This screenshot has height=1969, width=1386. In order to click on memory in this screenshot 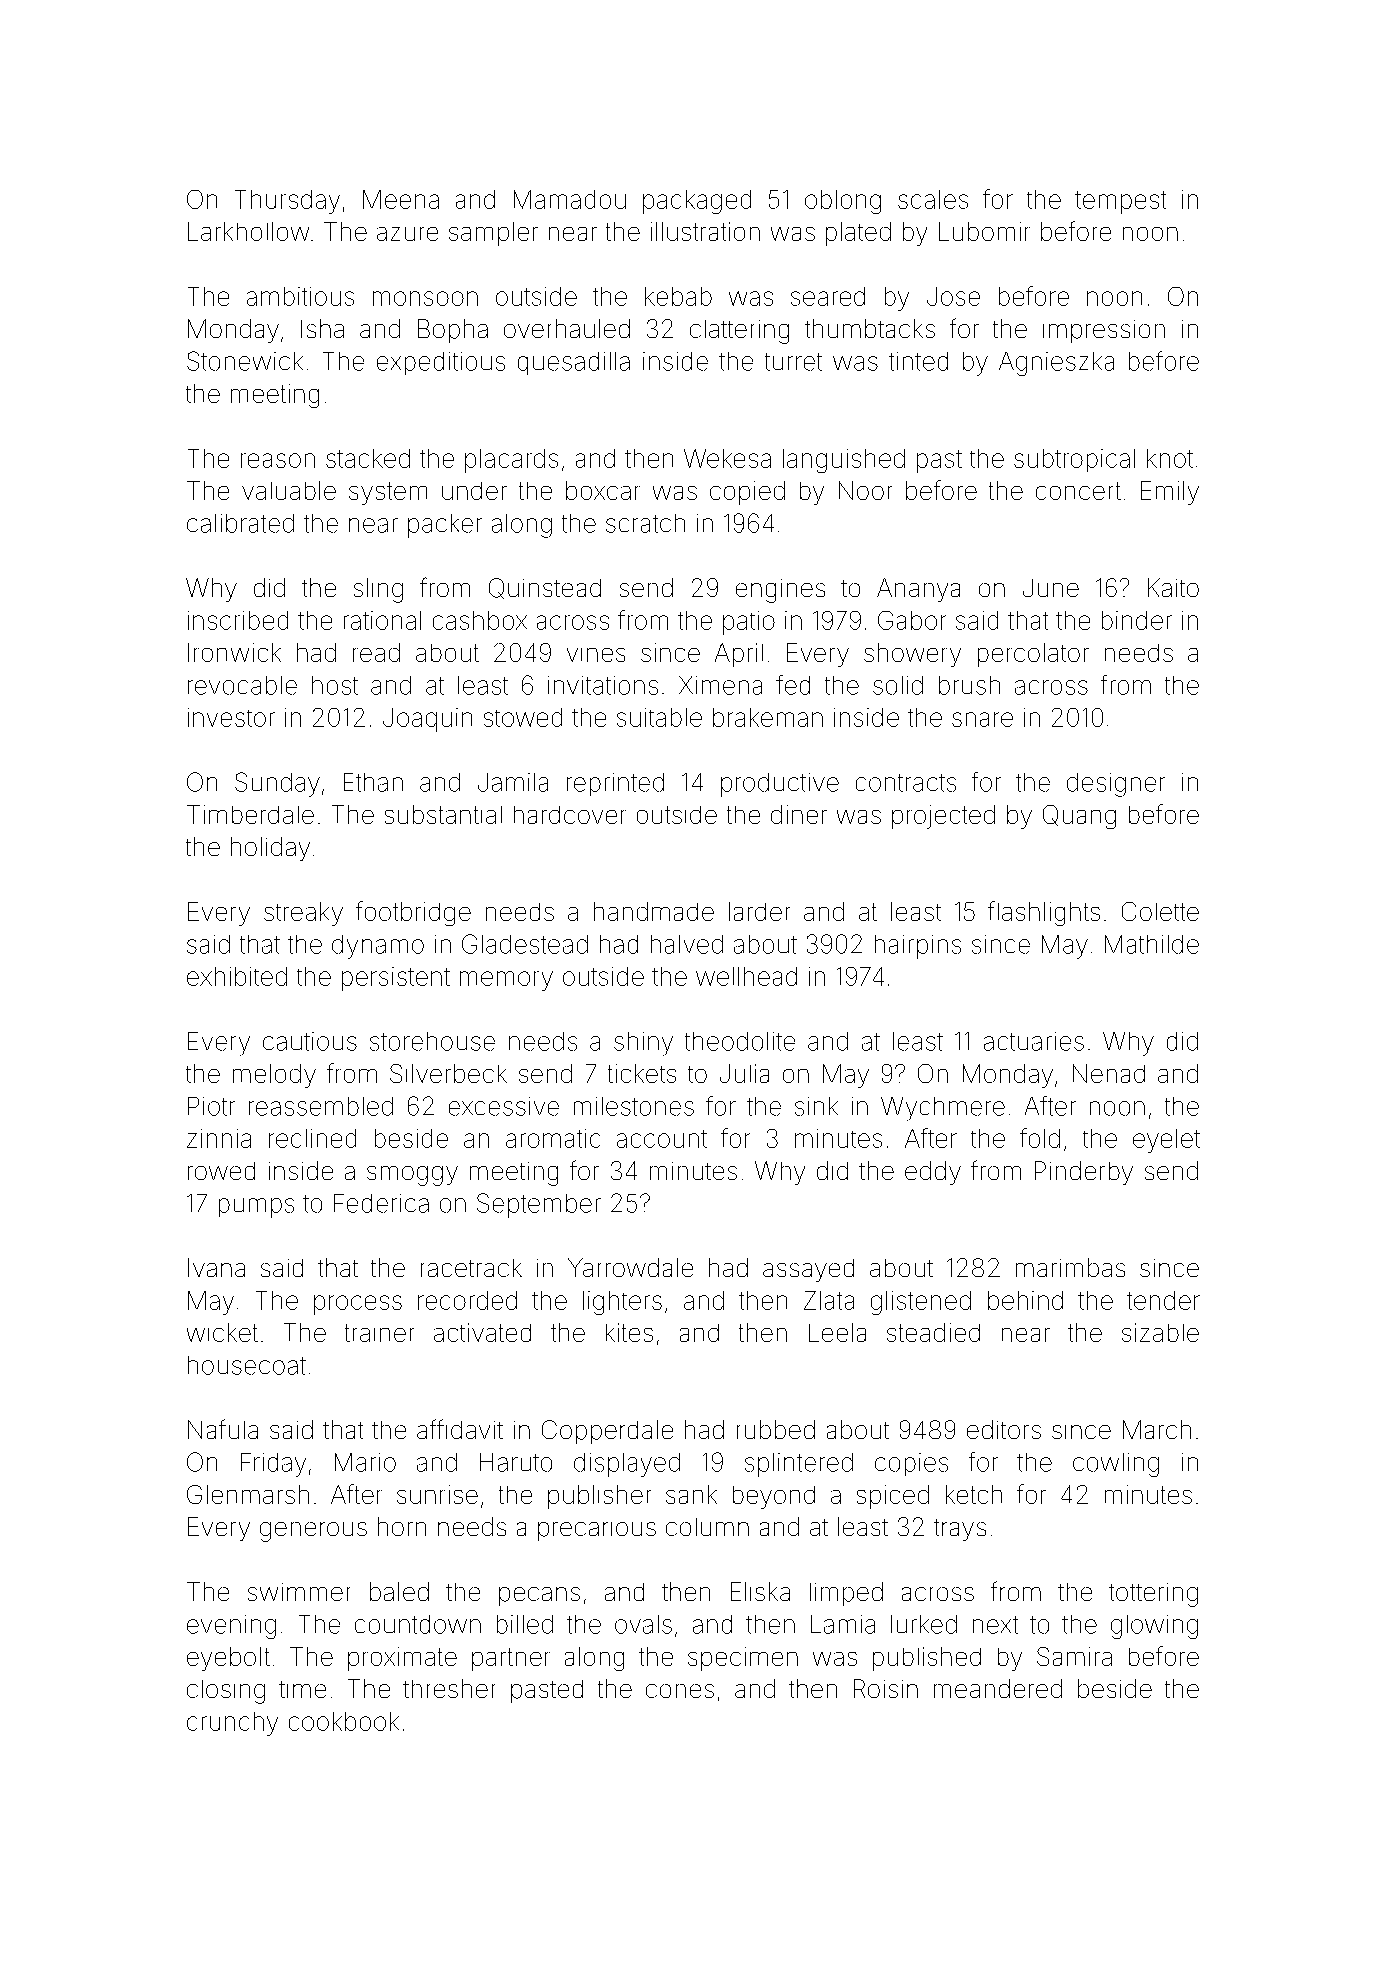, I will do `click(506, 981)`.
